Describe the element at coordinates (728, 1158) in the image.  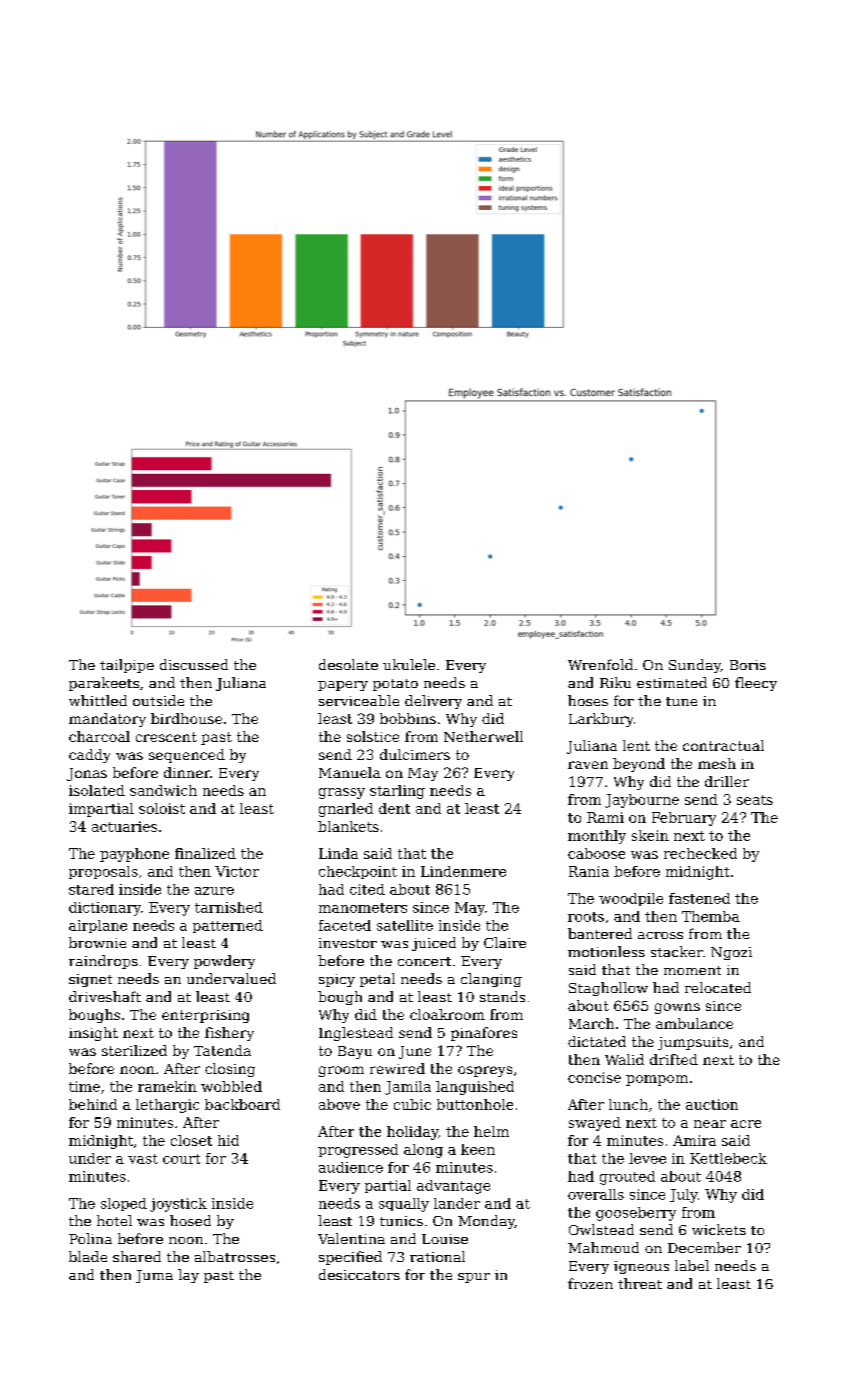
I see `Kettlebeck` at that location.
